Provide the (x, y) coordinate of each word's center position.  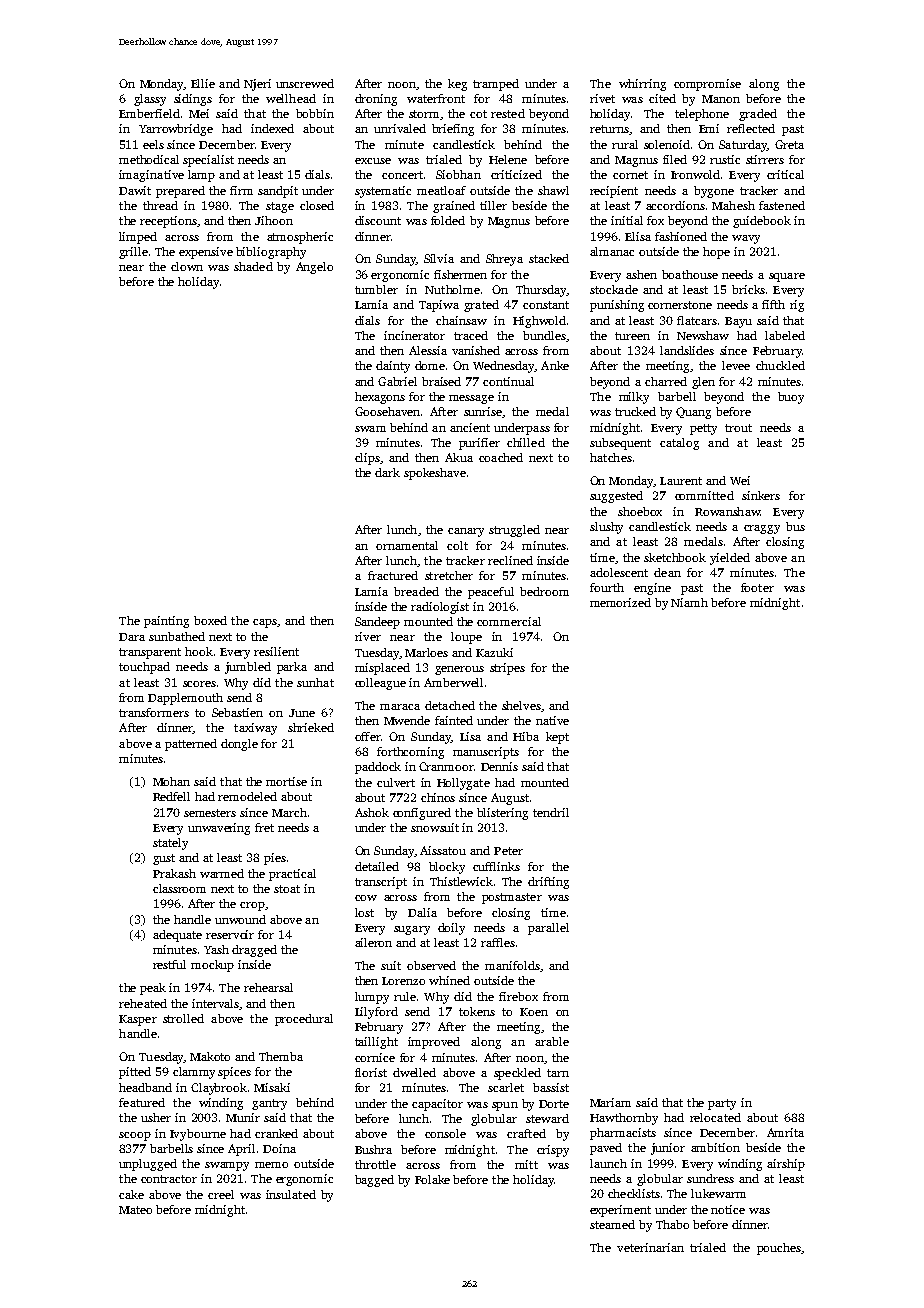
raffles (498, 942)
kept (557, 738)
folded (448, 220)
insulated (291, 1194)
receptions (168, 222)
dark (387, 472)
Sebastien (237, 712)
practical (292, 875)
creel (221, 1194)
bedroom (544, 591)
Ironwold (695, 174)
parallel (548, 929)
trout (738, 428)
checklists (634, 1193)
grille (133, 253)
